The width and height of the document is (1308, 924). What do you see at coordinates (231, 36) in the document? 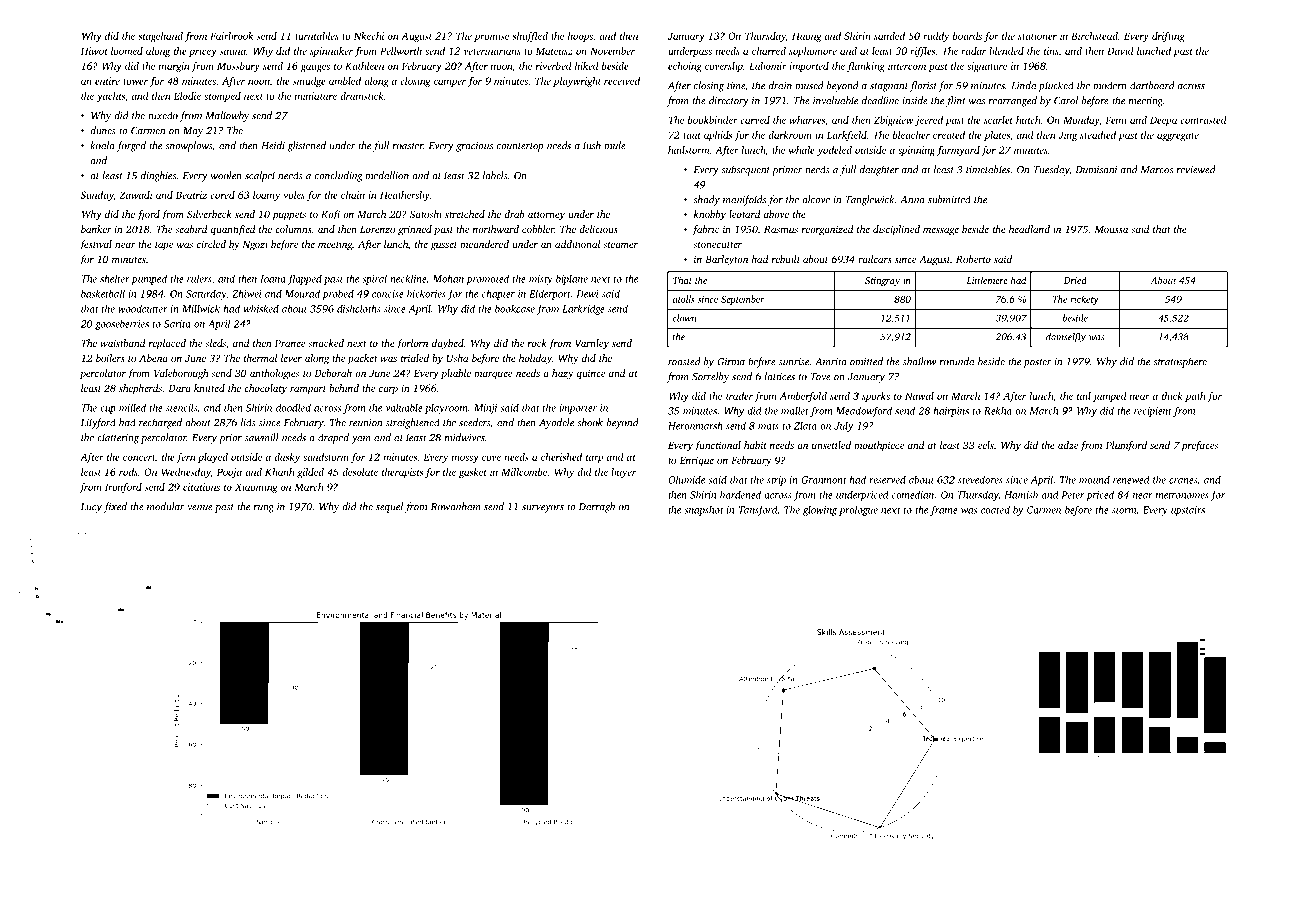
I see `Fairbrook` at bounding box center [231, 36].
